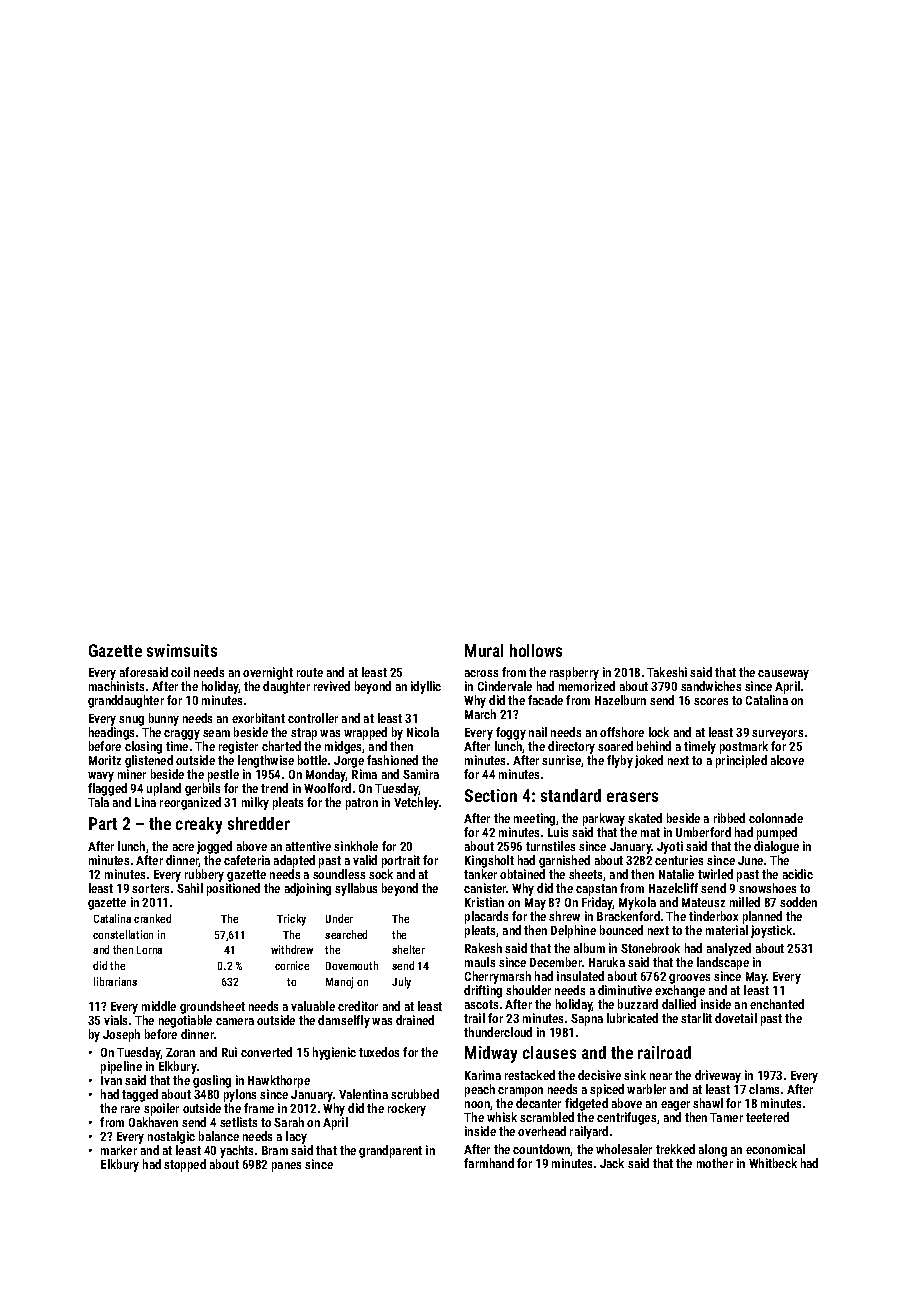 The height and width of the image is (1316, 908). I want to click on spoiler, so click(161, 1109).
